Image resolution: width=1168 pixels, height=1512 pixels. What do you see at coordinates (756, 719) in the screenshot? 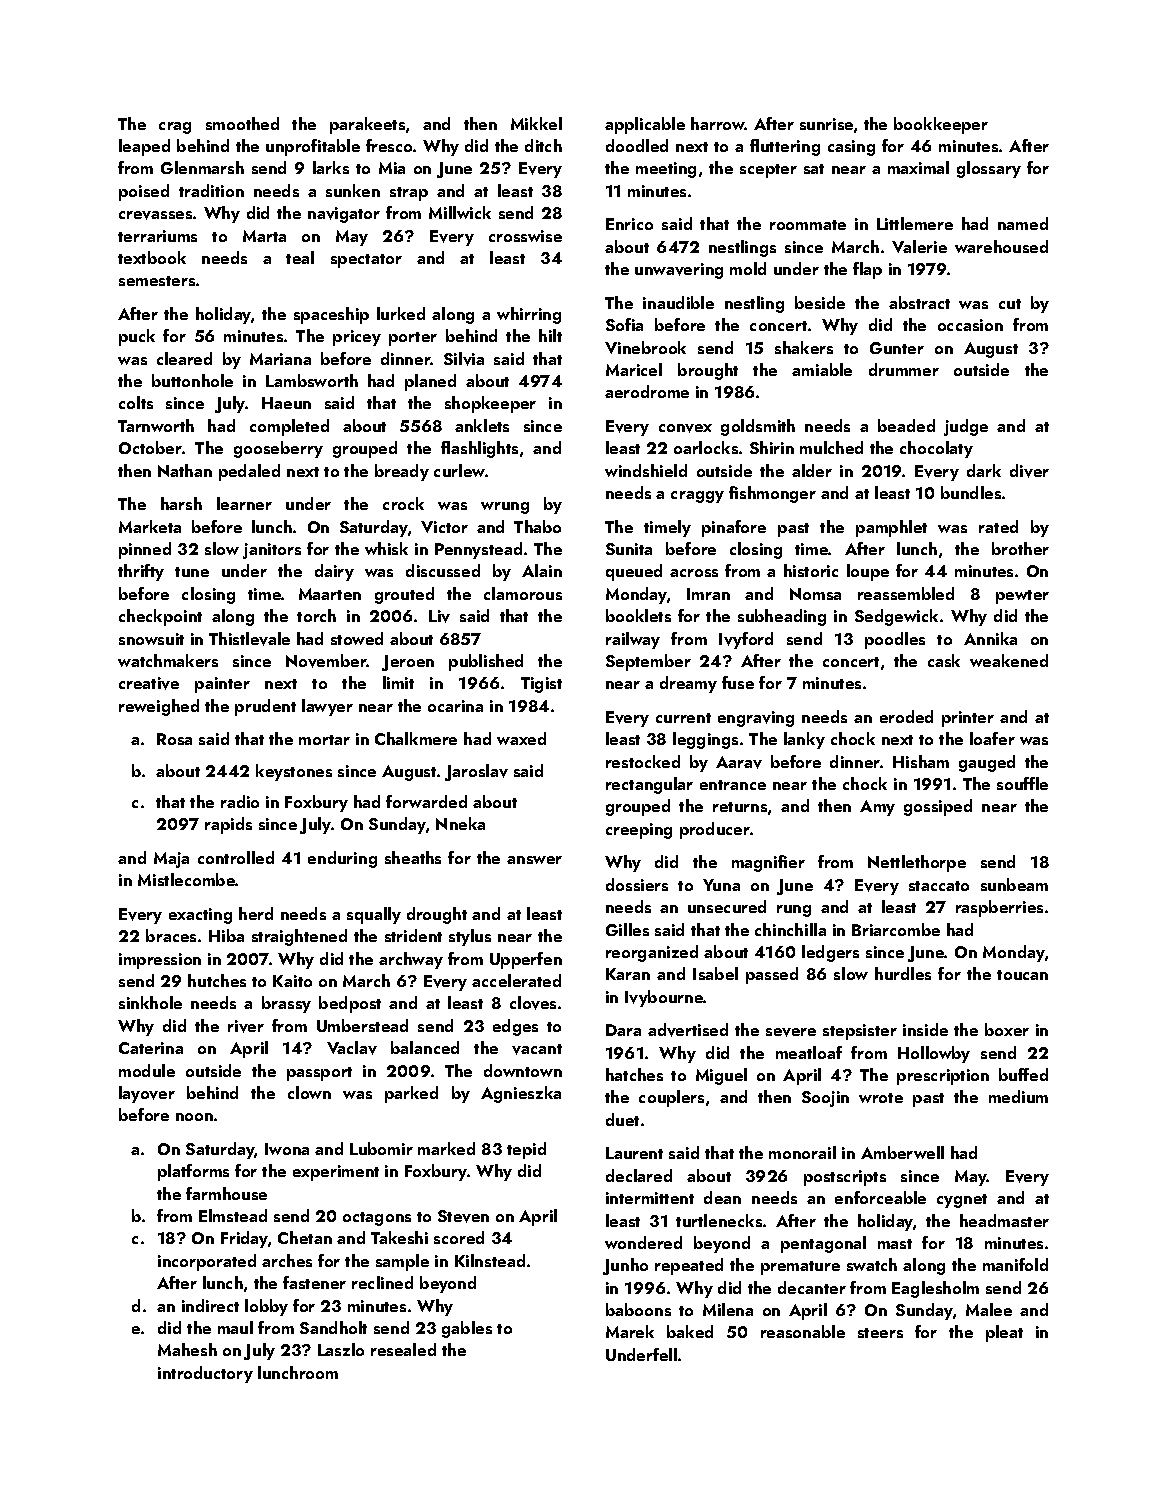
I see `engraving` at bounding box center [756, 719].
